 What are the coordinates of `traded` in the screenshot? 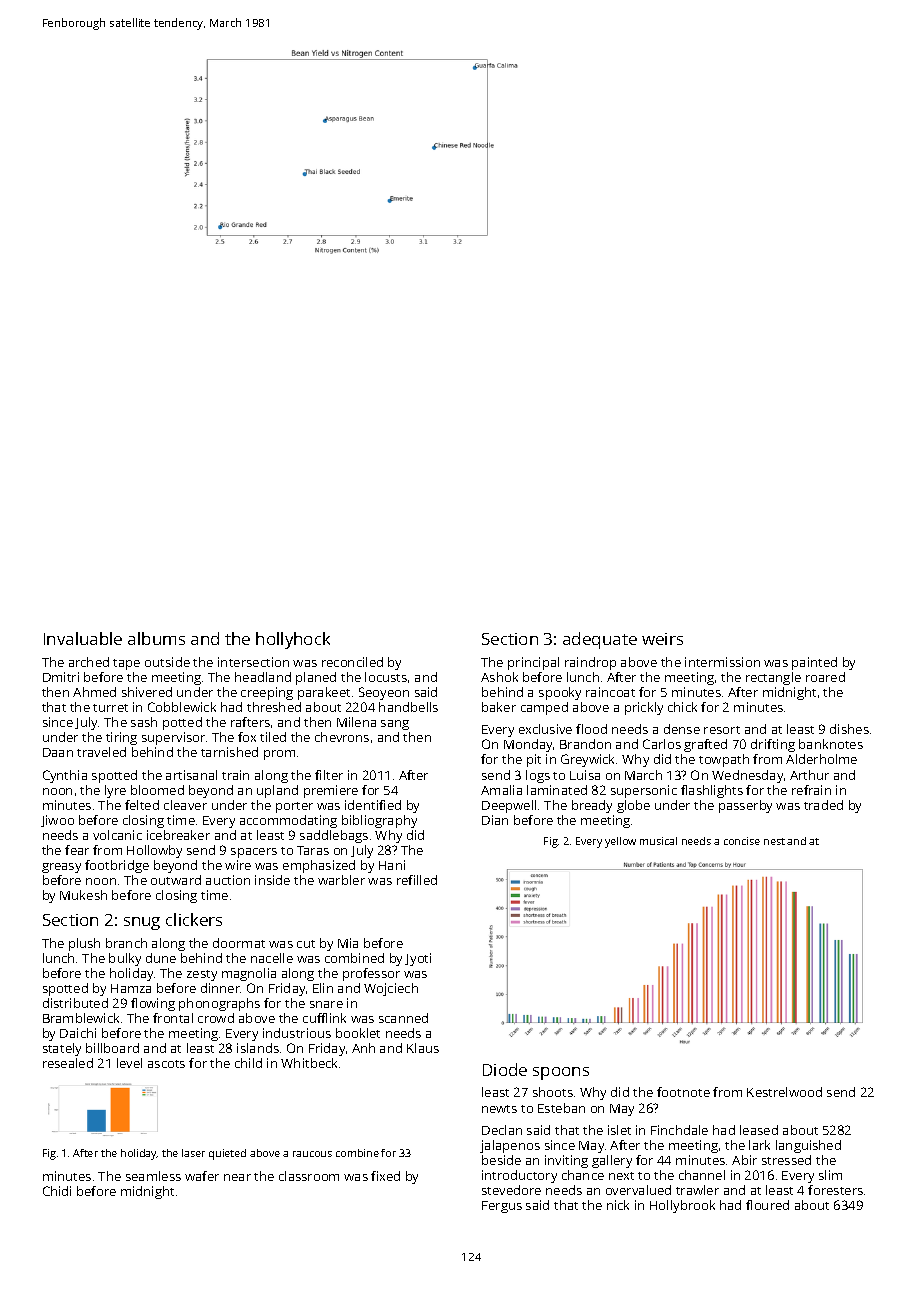 It's located at (823, 805).
